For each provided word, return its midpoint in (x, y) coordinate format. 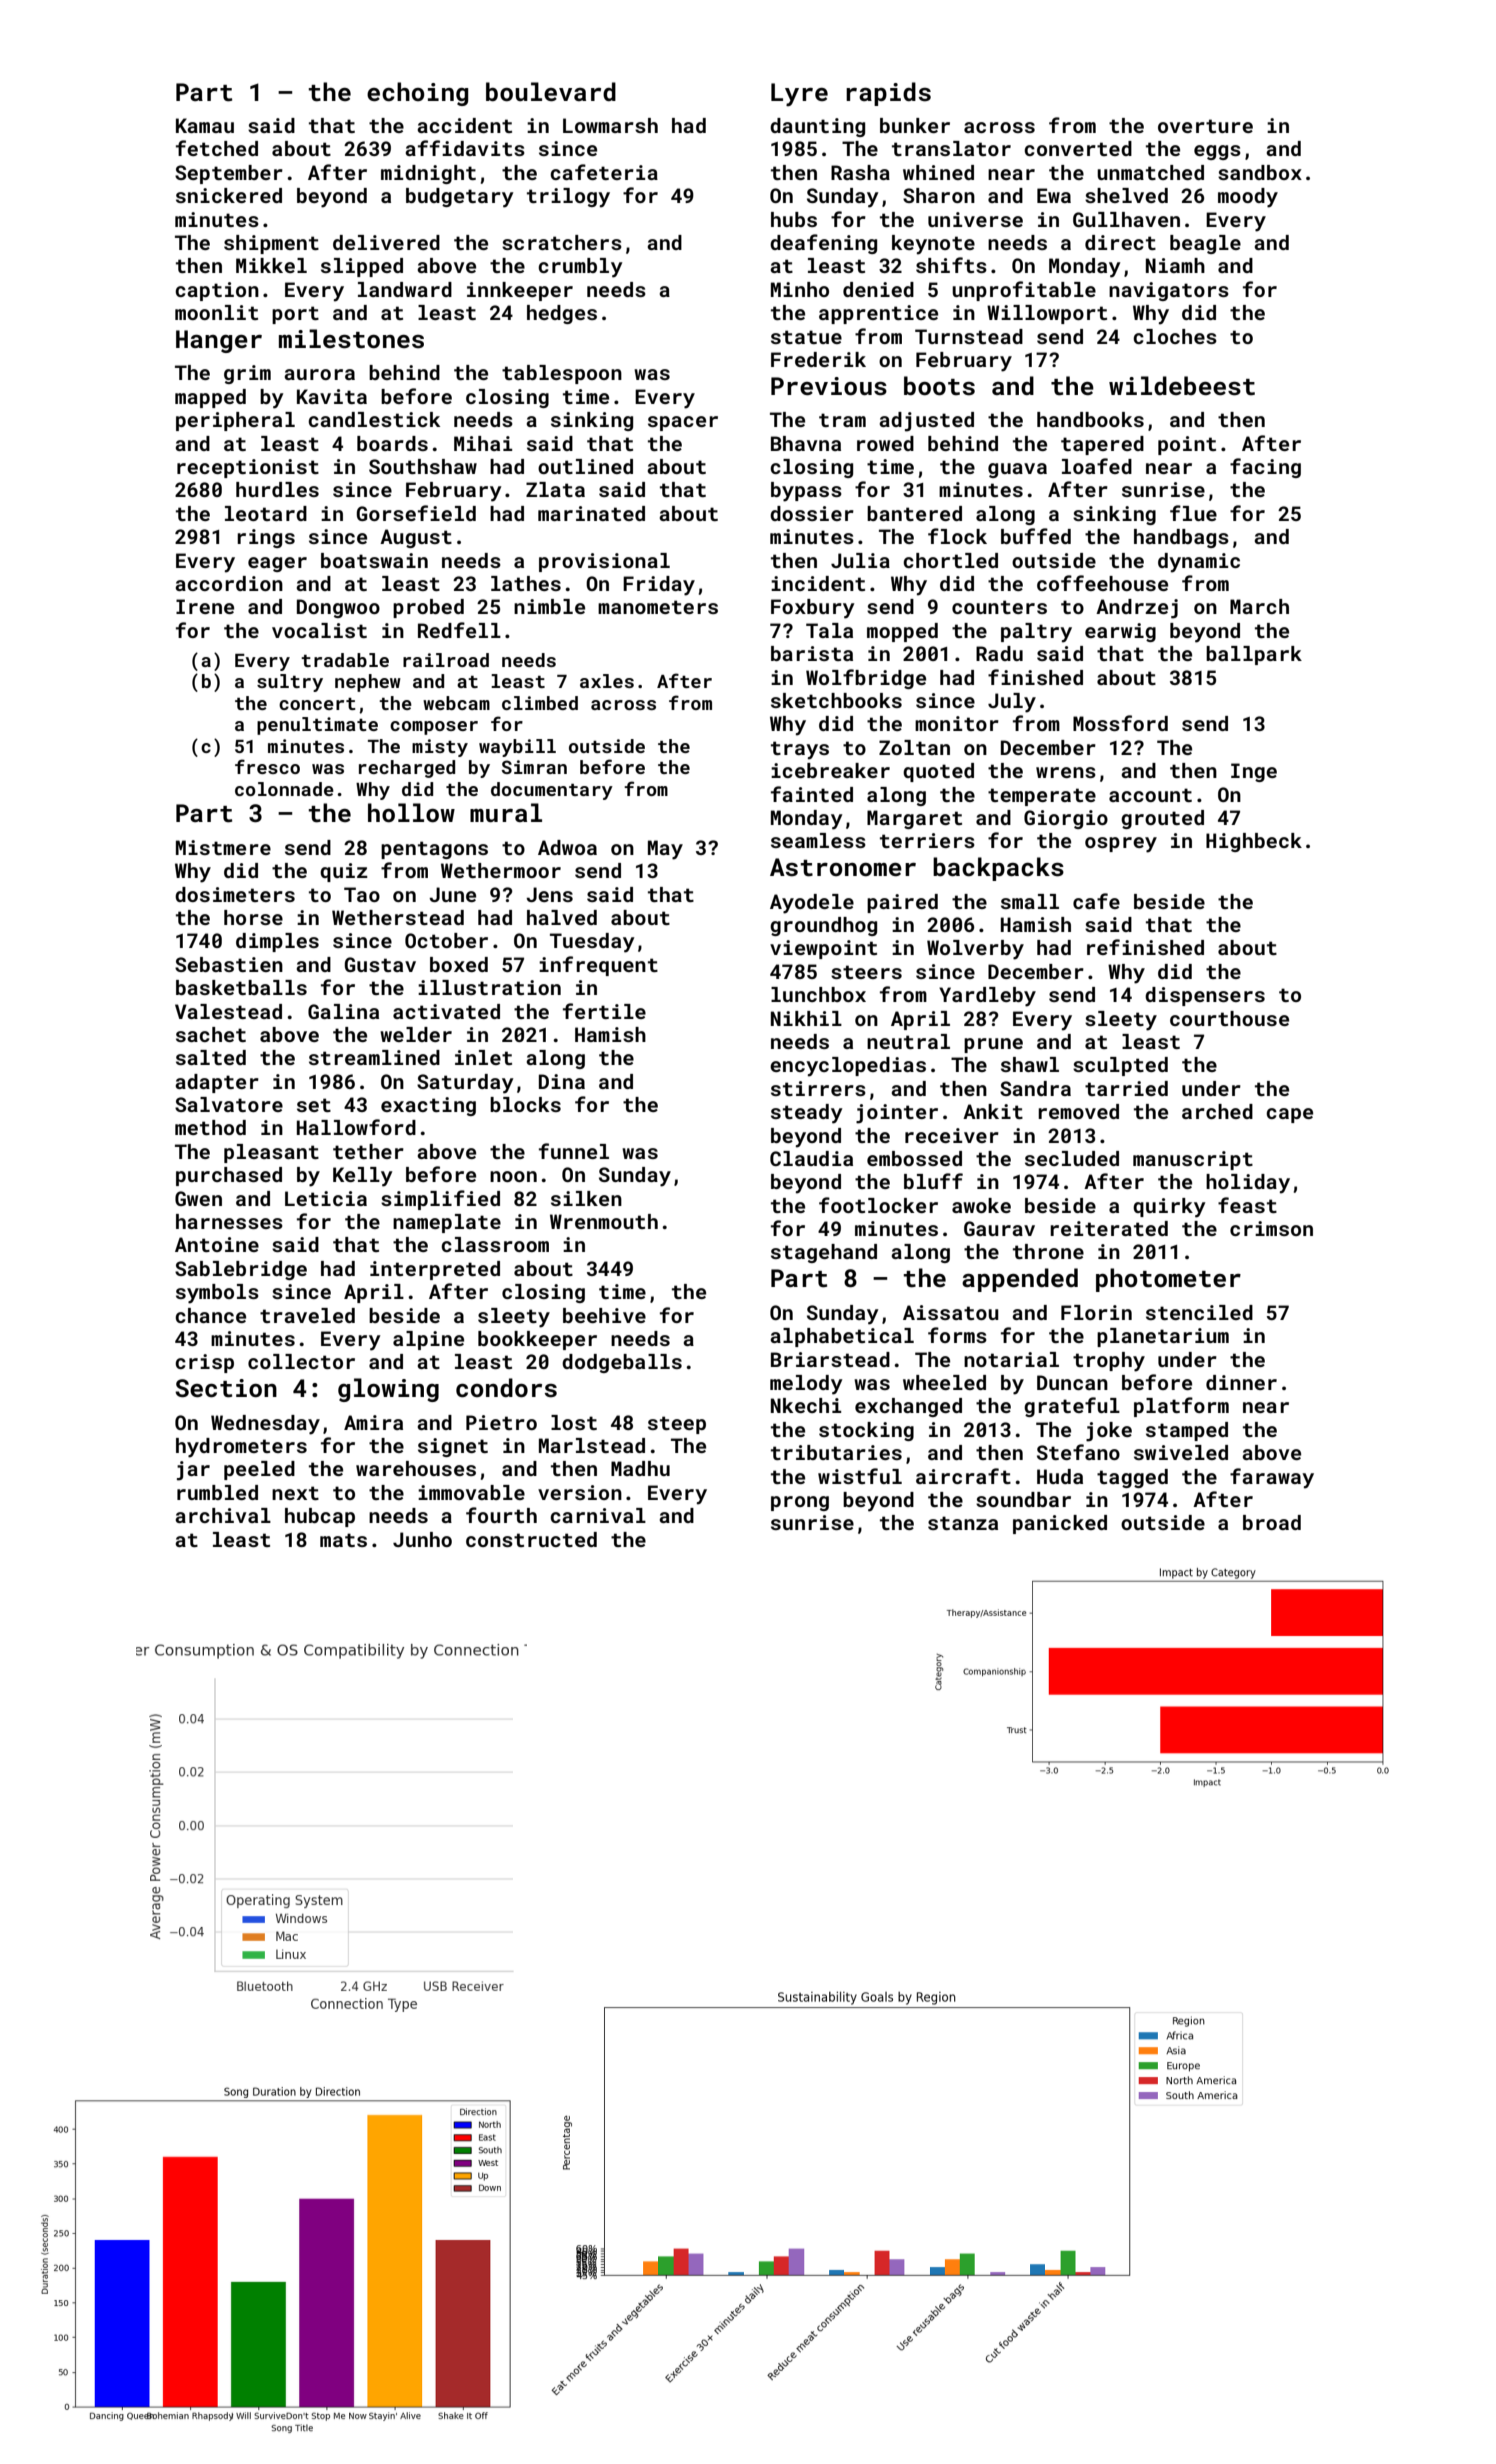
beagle (1205, 244)
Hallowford (356, 1127)
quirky (1169, 1208)
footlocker (878, 1205)
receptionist (248, 468)
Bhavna (806, 443)
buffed (1036, 536)
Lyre (799, 94)
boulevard (551, 91)
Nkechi (806, 1405)
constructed (531, 1539)
